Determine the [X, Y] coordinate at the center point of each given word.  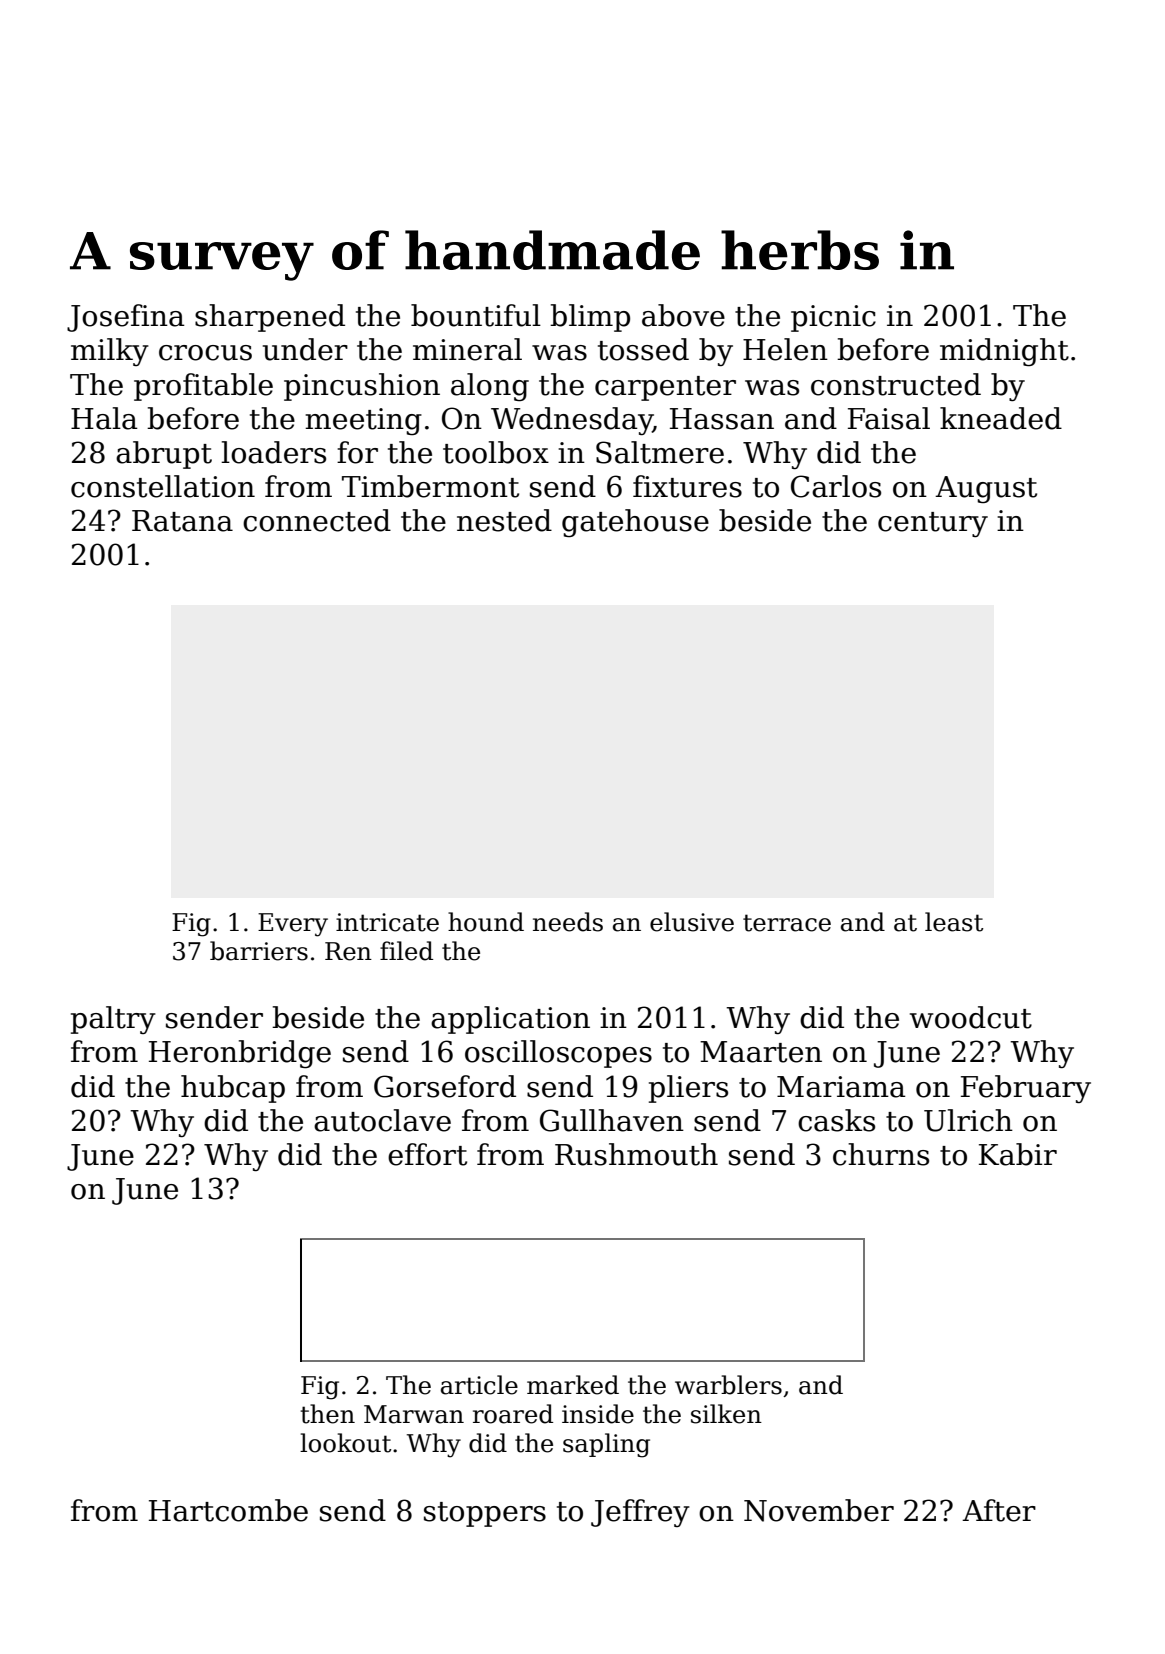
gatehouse [635, 523]
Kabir [1018, 1154]
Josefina [126, 318]
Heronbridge [240, 1054]
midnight [1004, 352]
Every [293, 925]
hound [486, 922]
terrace [787, 923]
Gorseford [445, 1086]
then [328, 1414]
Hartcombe [228, 1510]
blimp [590, 318]
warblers [728, 1385]
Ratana [182, 521]
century [933, 524]
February [1026, 1089]
